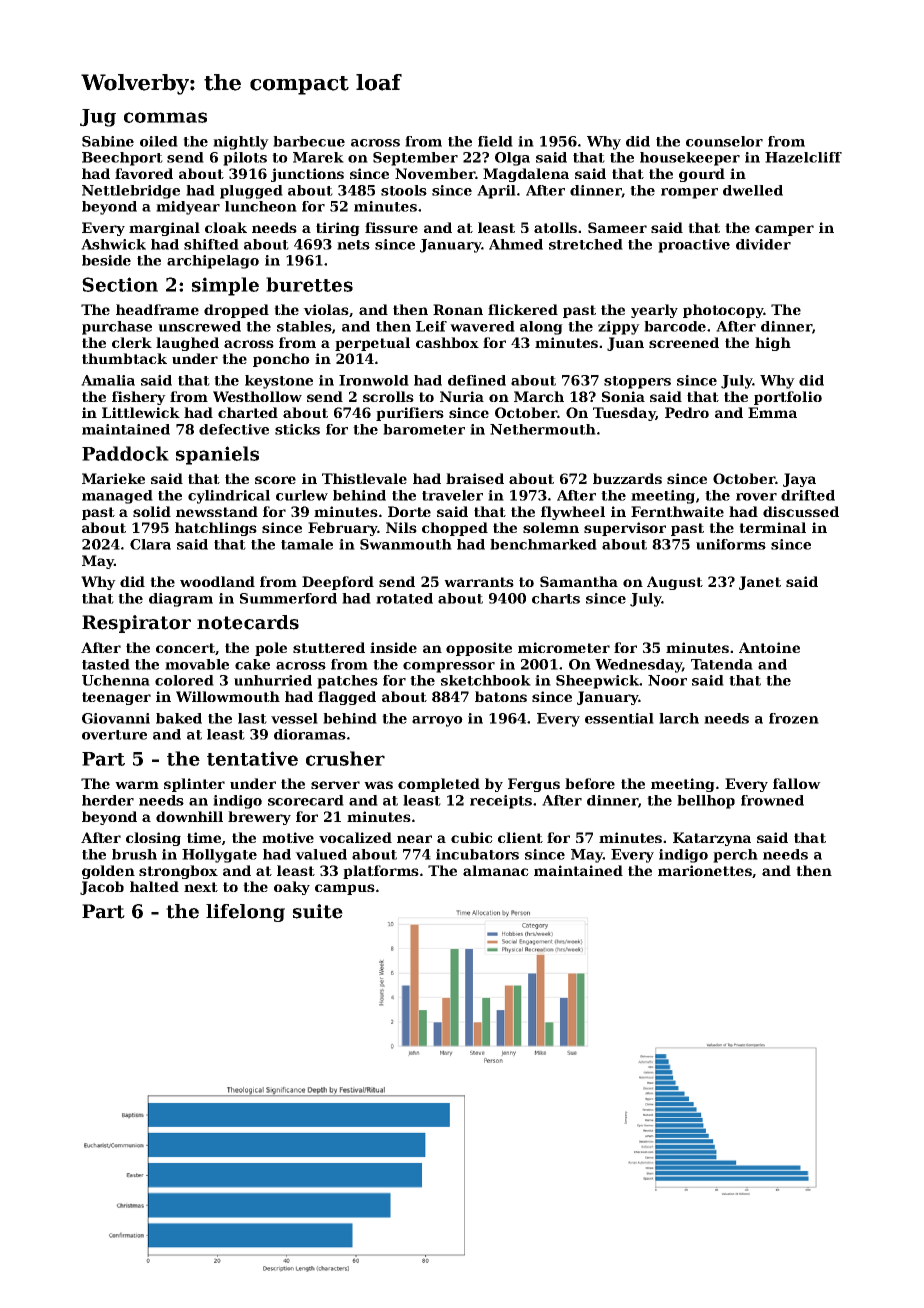 This image has height=1308, width=924. I want to click on brewery, so click(259, 818).
